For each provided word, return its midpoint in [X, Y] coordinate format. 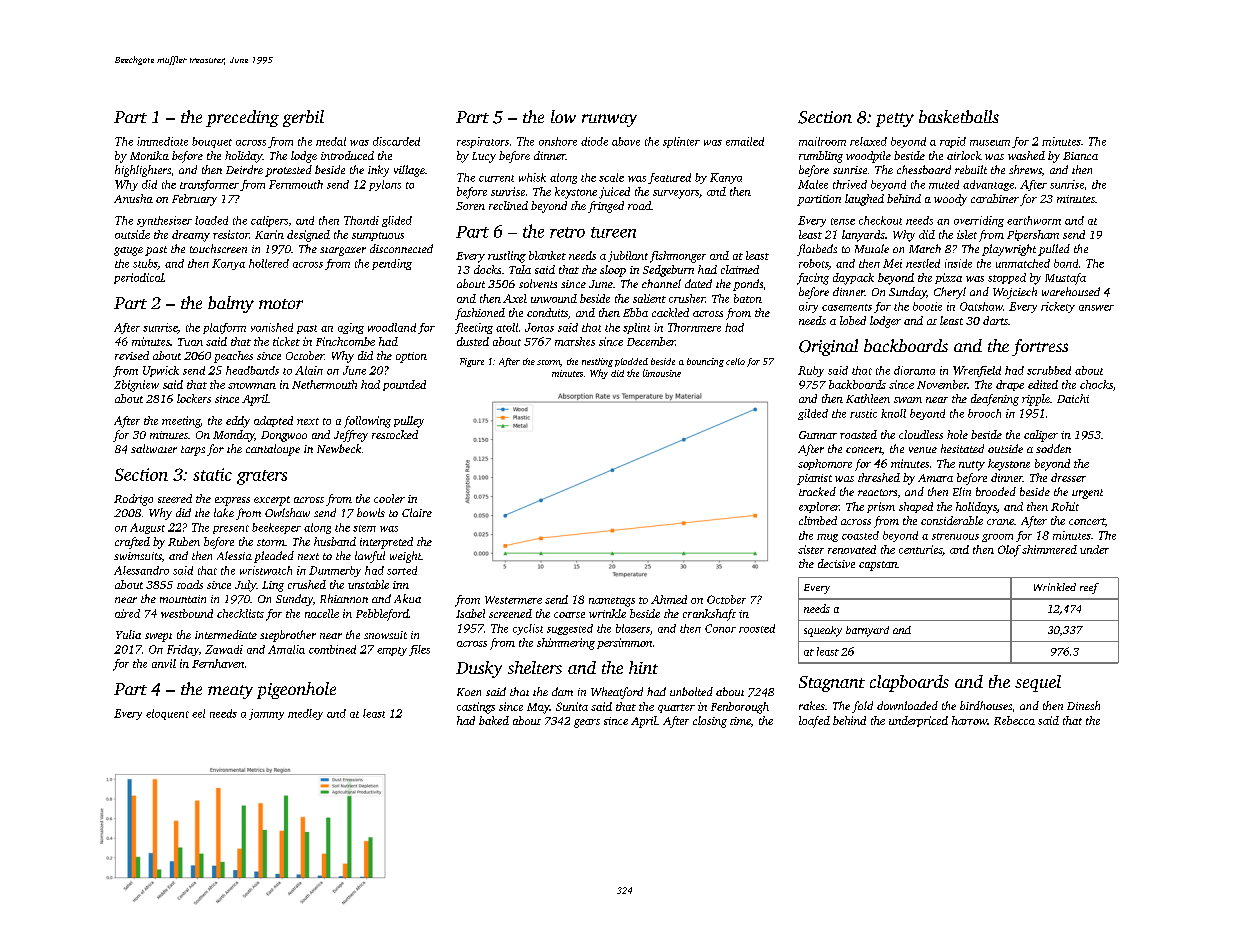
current [496, 178]
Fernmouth [296, 184]
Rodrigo [133, 500]
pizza [948, 278]
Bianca [1080, 156]
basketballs [959, 116]
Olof [1009, 551]
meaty [230, 692]
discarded [396, 141]
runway [609, 120]
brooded [996, 491]
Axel [515, 298]
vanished [272, 327]
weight [406, 557]
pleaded [274, 557]
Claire [417, 512]
